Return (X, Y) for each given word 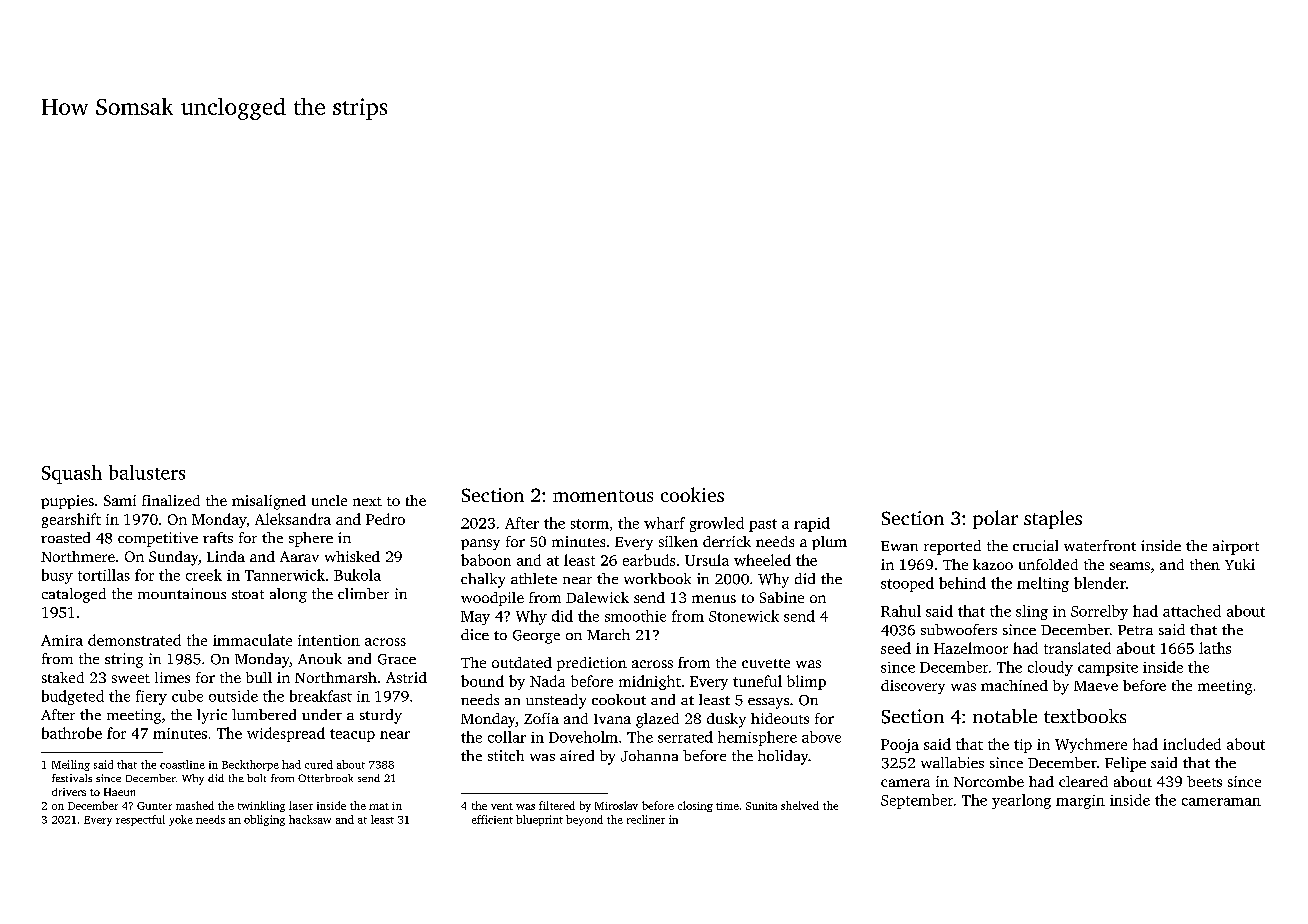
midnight (650, 682)
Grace (397, 659)
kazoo (993, 564)
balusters (147, 472)
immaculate (252, 640)
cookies (692, 494)
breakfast (321, 696)
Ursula (707, 560)
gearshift (71, 520)
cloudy (1050, 668)
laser (301, 805)
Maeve (1096, 686)
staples (1053, 519)
